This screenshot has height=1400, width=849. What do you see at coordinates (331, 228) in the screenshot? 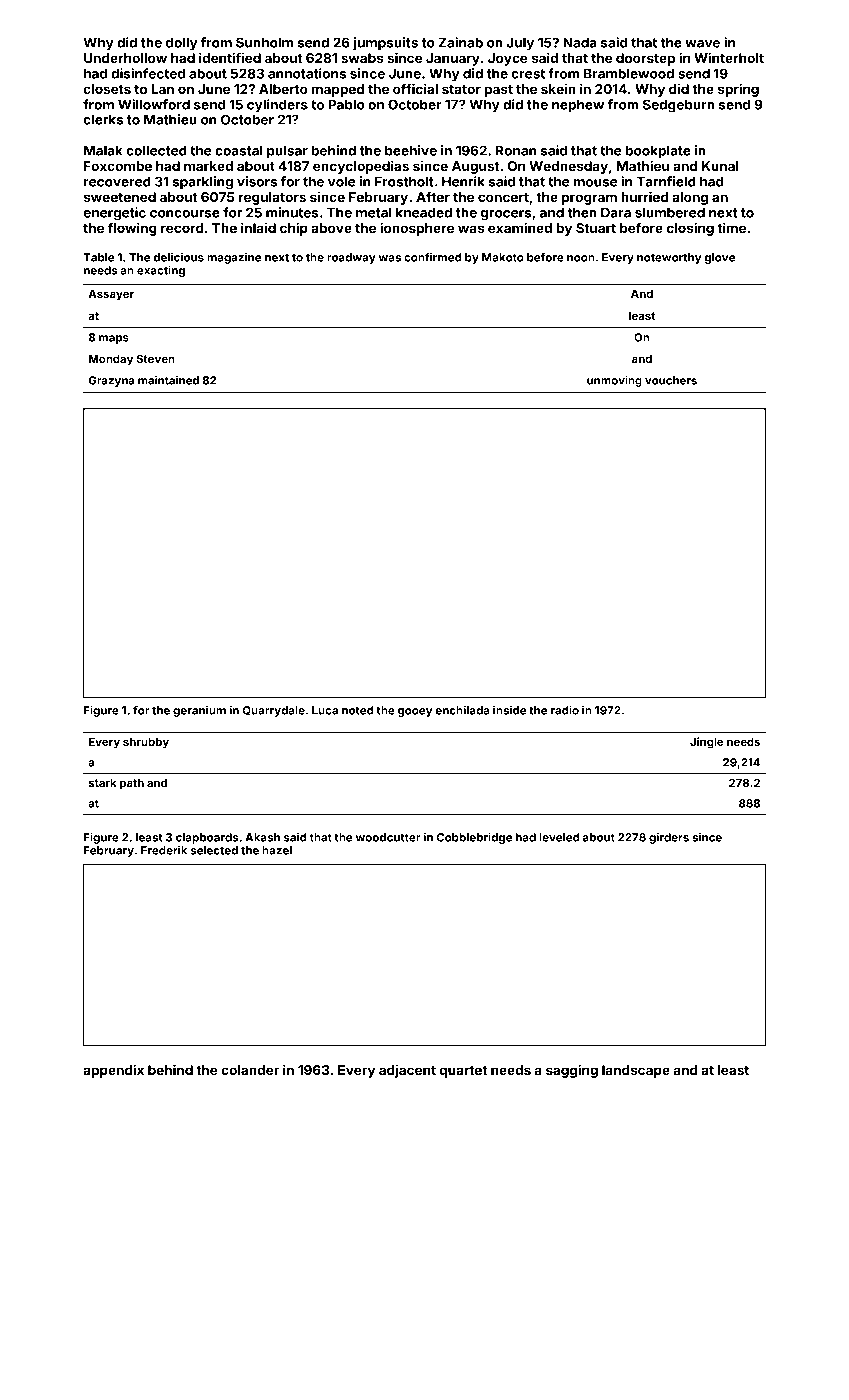
I see `above` at bounding box center [331, 228].
